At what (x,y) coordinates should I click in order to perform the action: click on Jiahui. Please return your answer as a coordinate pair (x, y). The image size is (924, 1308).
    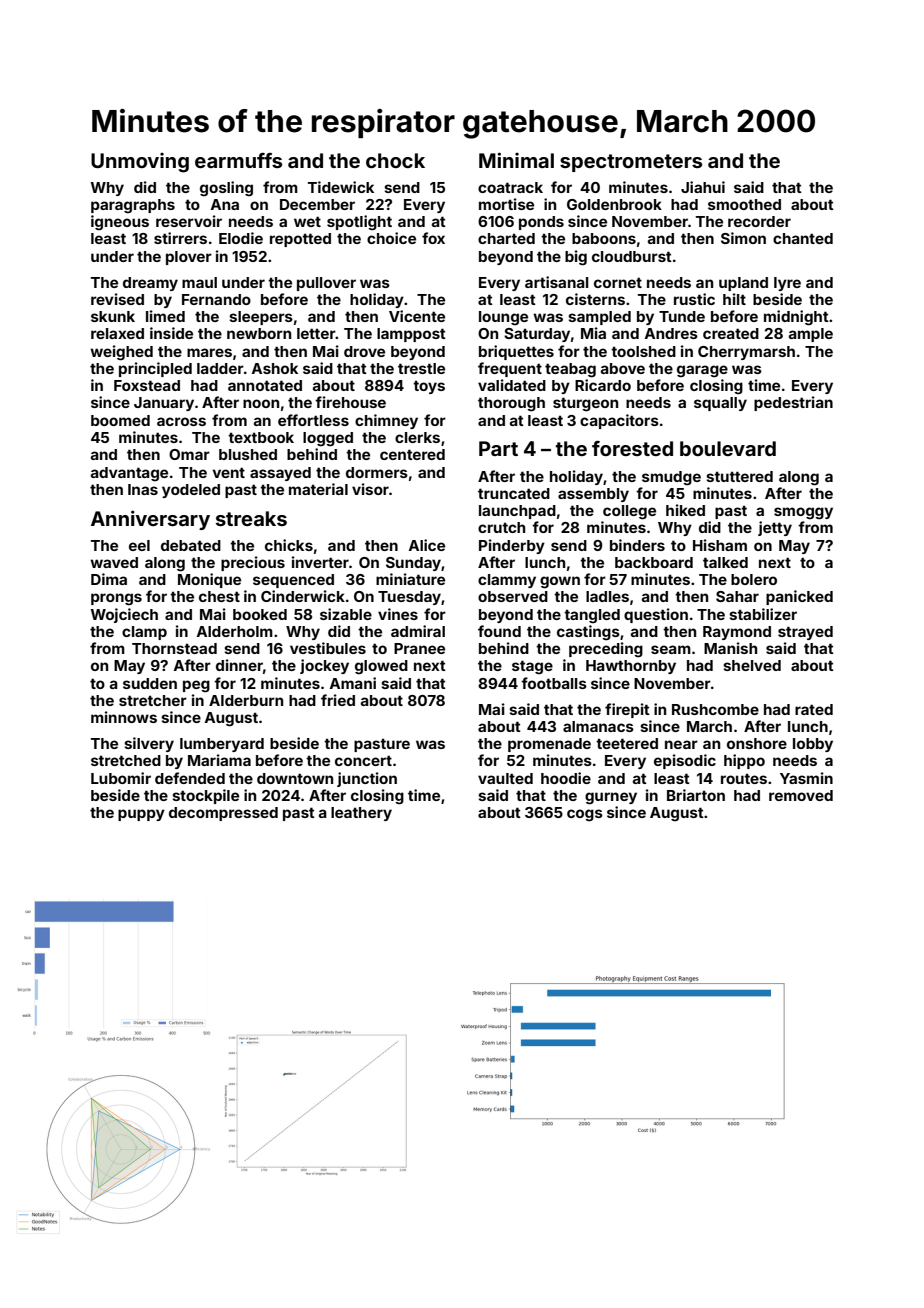
    Looking at the image, I should click on (703, 187).
